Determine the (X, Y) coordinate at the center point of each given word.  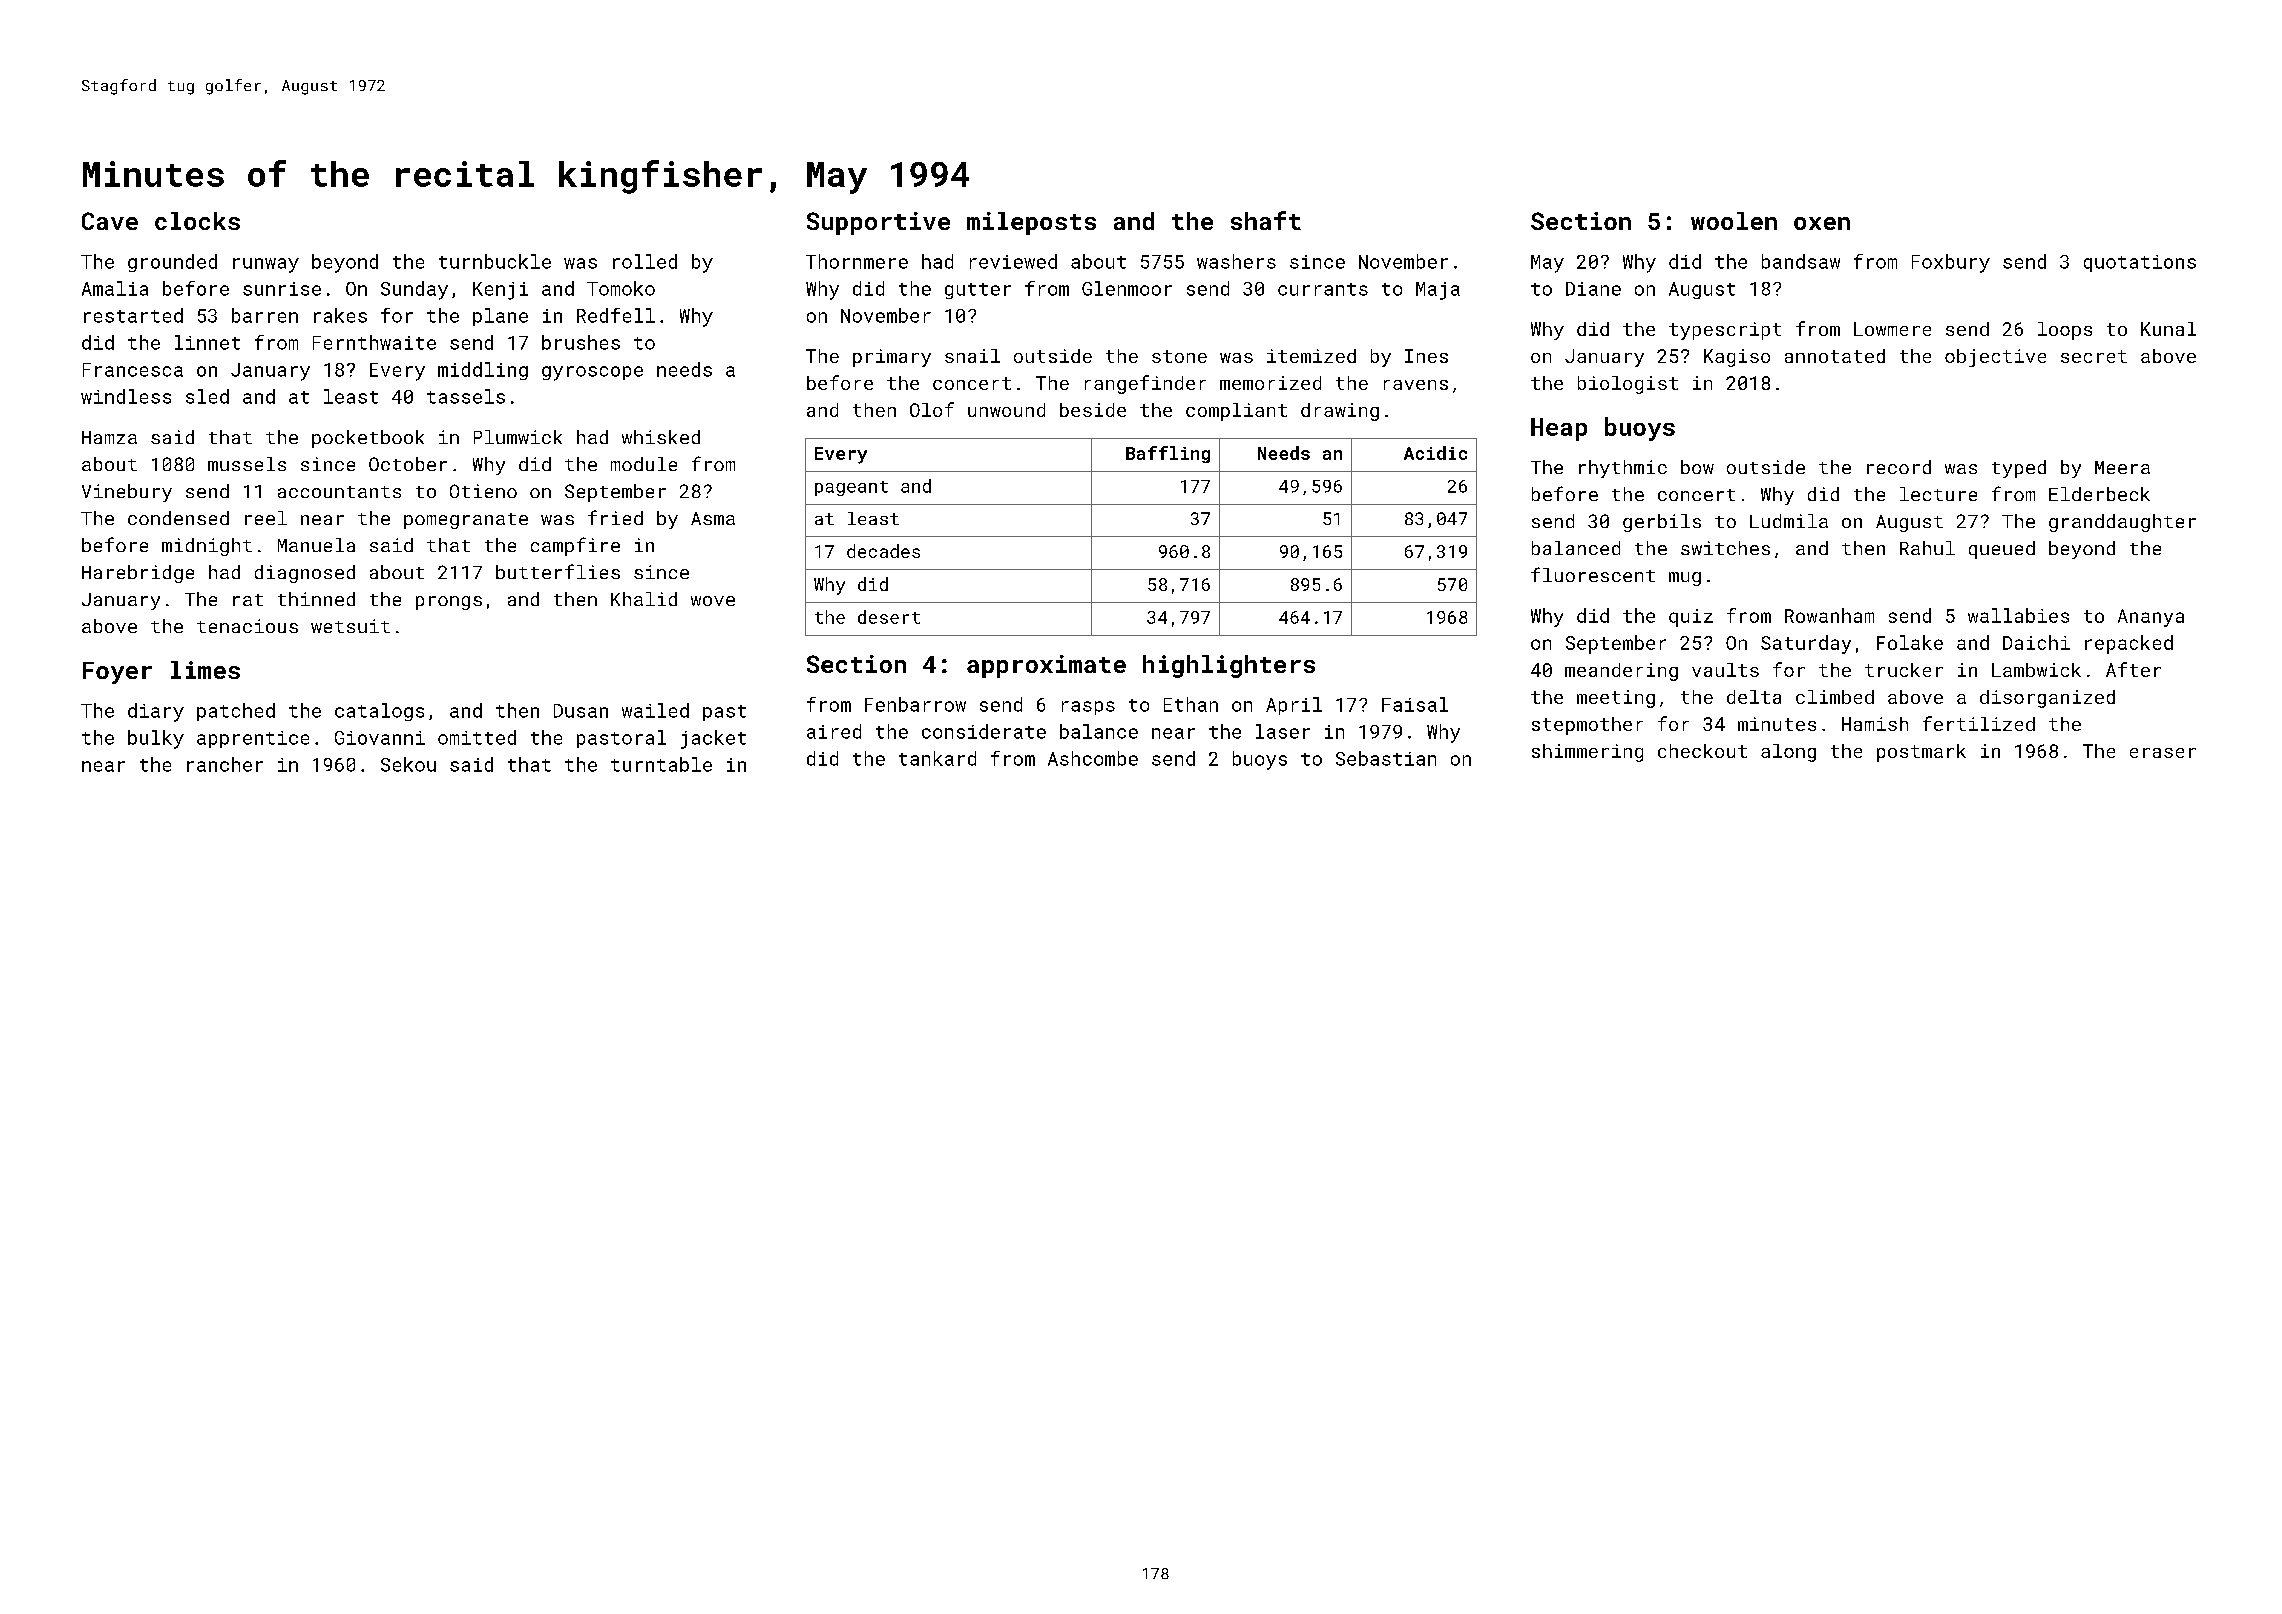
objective (1995, 358)
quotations (2140, 263)
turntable (661, 764)
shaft (1266, 220)
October (408, 464)
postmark (1921, 753)
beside (1093, 410)
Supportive (878, 223)
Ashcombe (1093, 758)
